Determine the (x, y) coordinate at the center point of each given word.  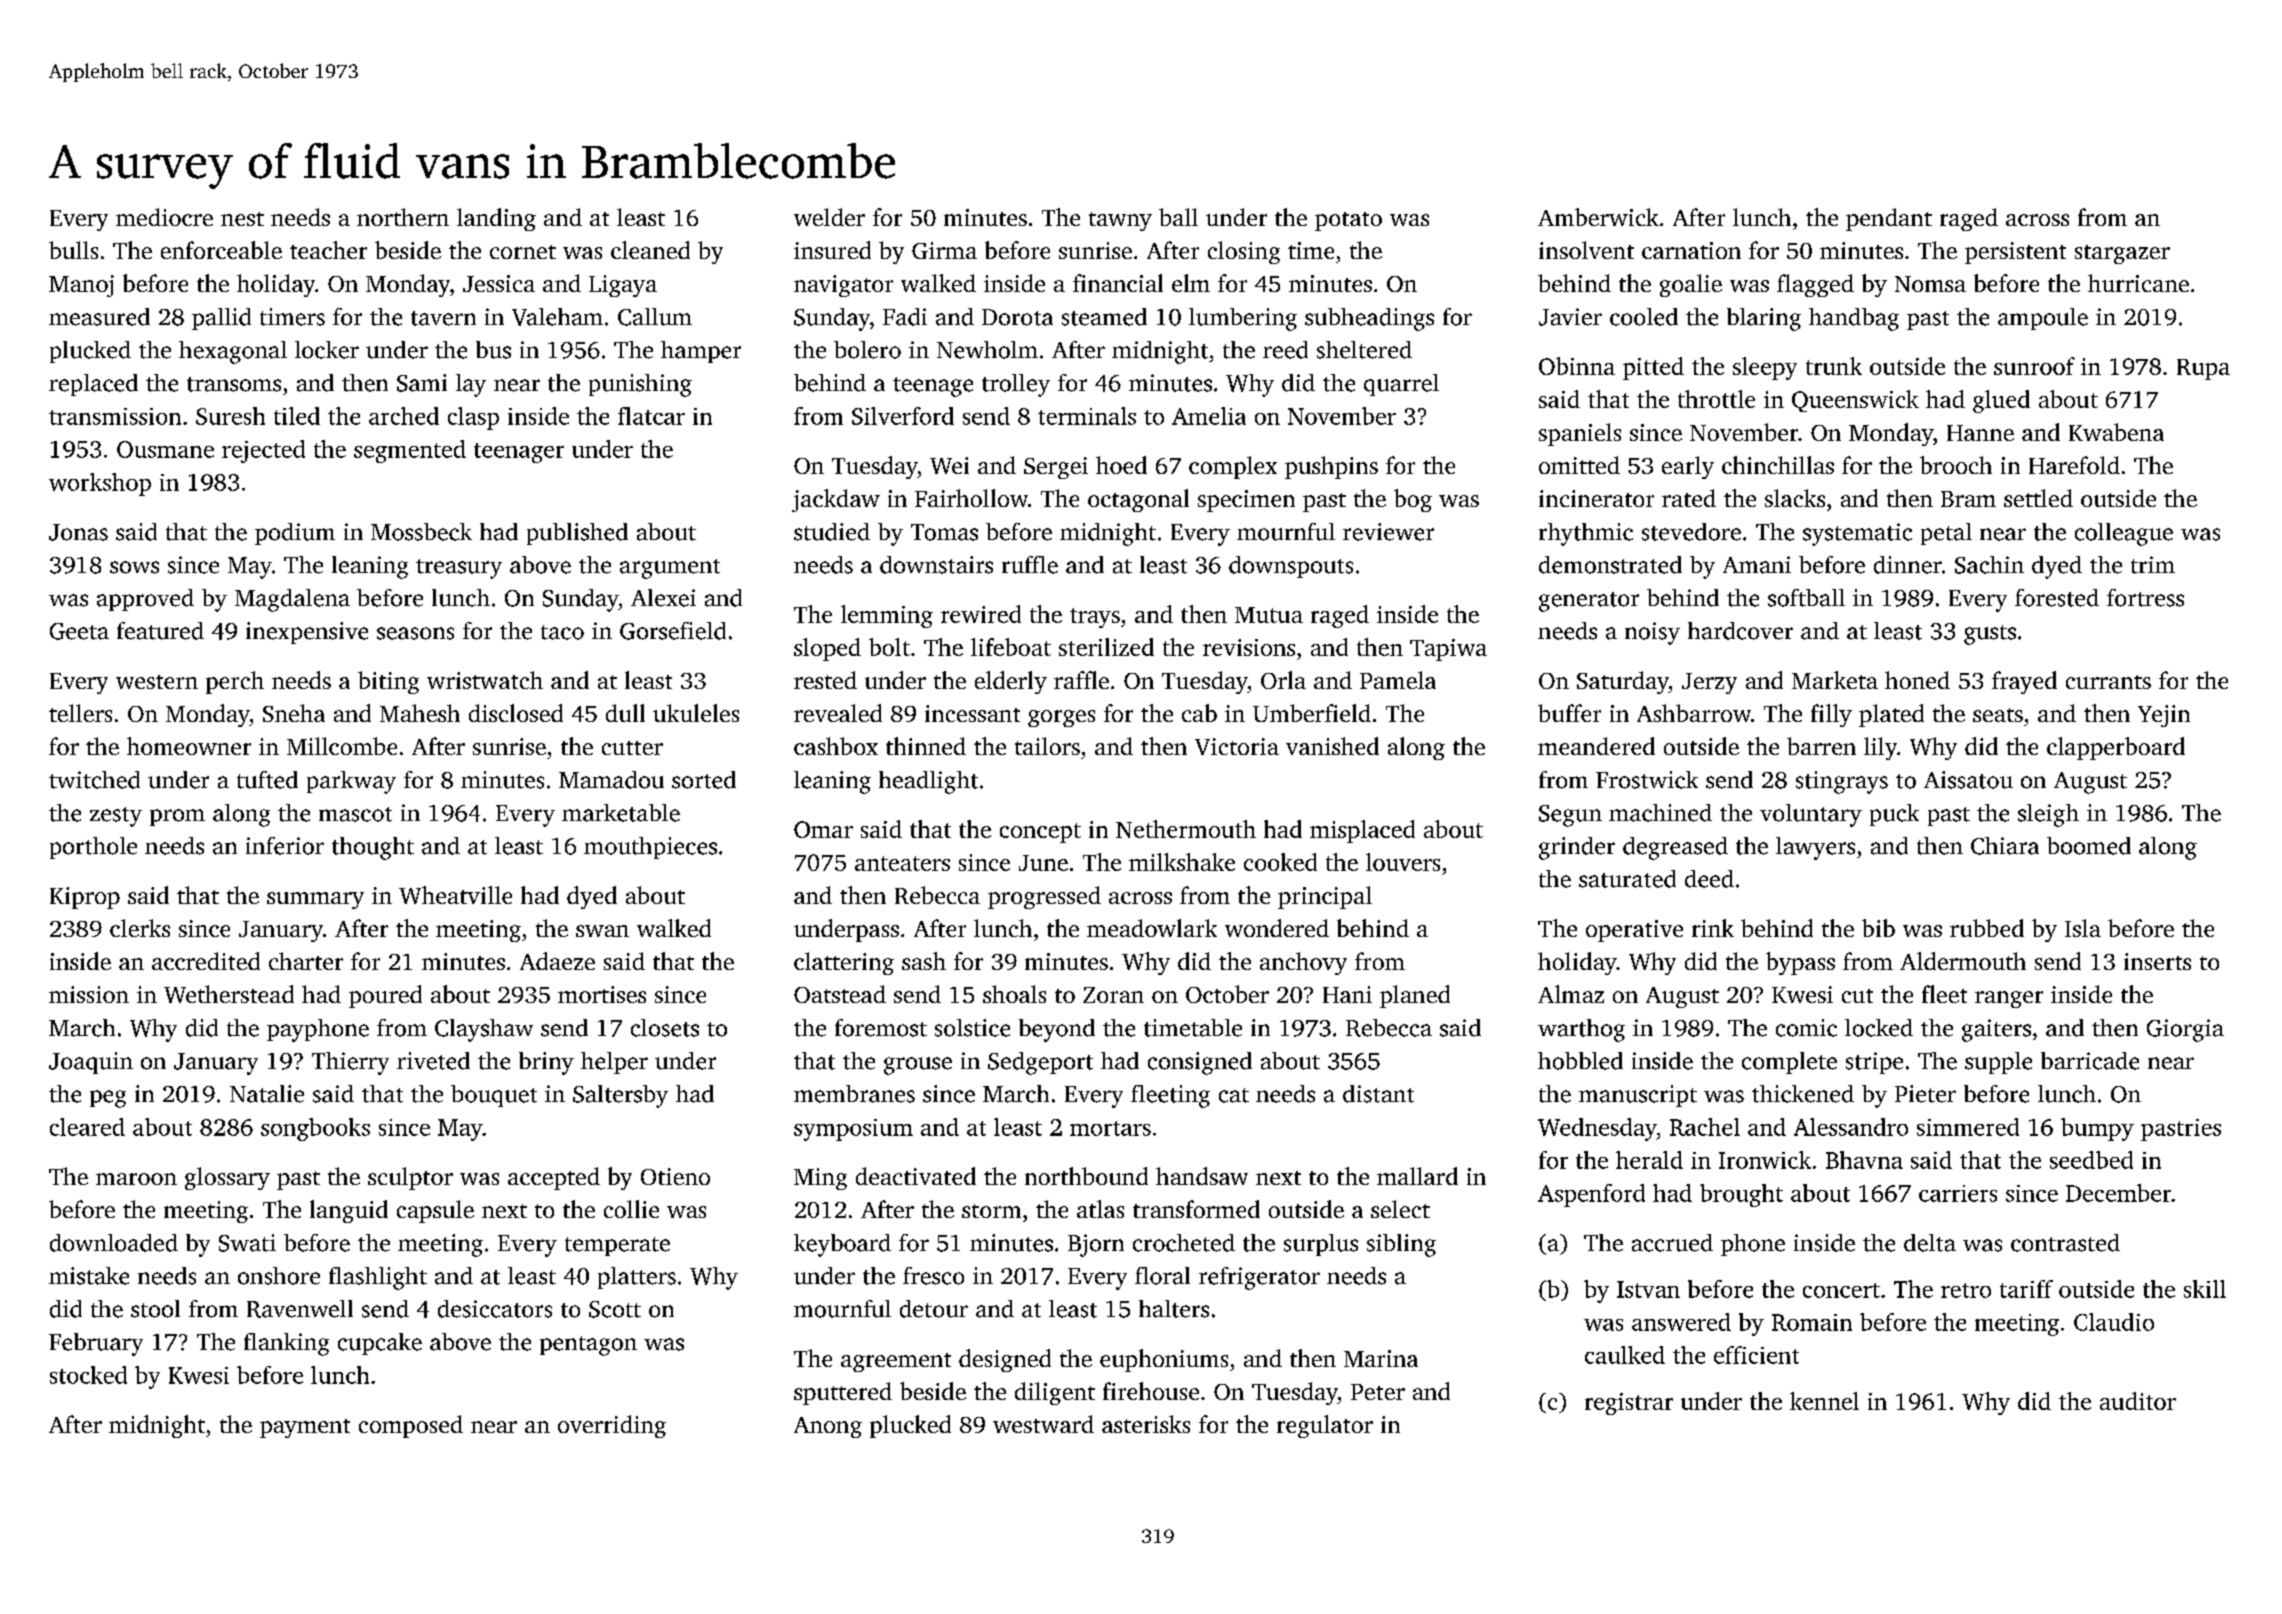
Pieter (1925, 1094)
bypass (1800, 963)
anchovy (1303, 963)
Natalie (267, 1094)
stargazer (2122, 254)
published (577, 534)
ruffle (1030, 565)
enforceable (221, 250)
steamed (1104, 317)
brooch (1956, 465)
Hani (1347, 994)
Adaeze (557, 961)
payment (305, 1428)
